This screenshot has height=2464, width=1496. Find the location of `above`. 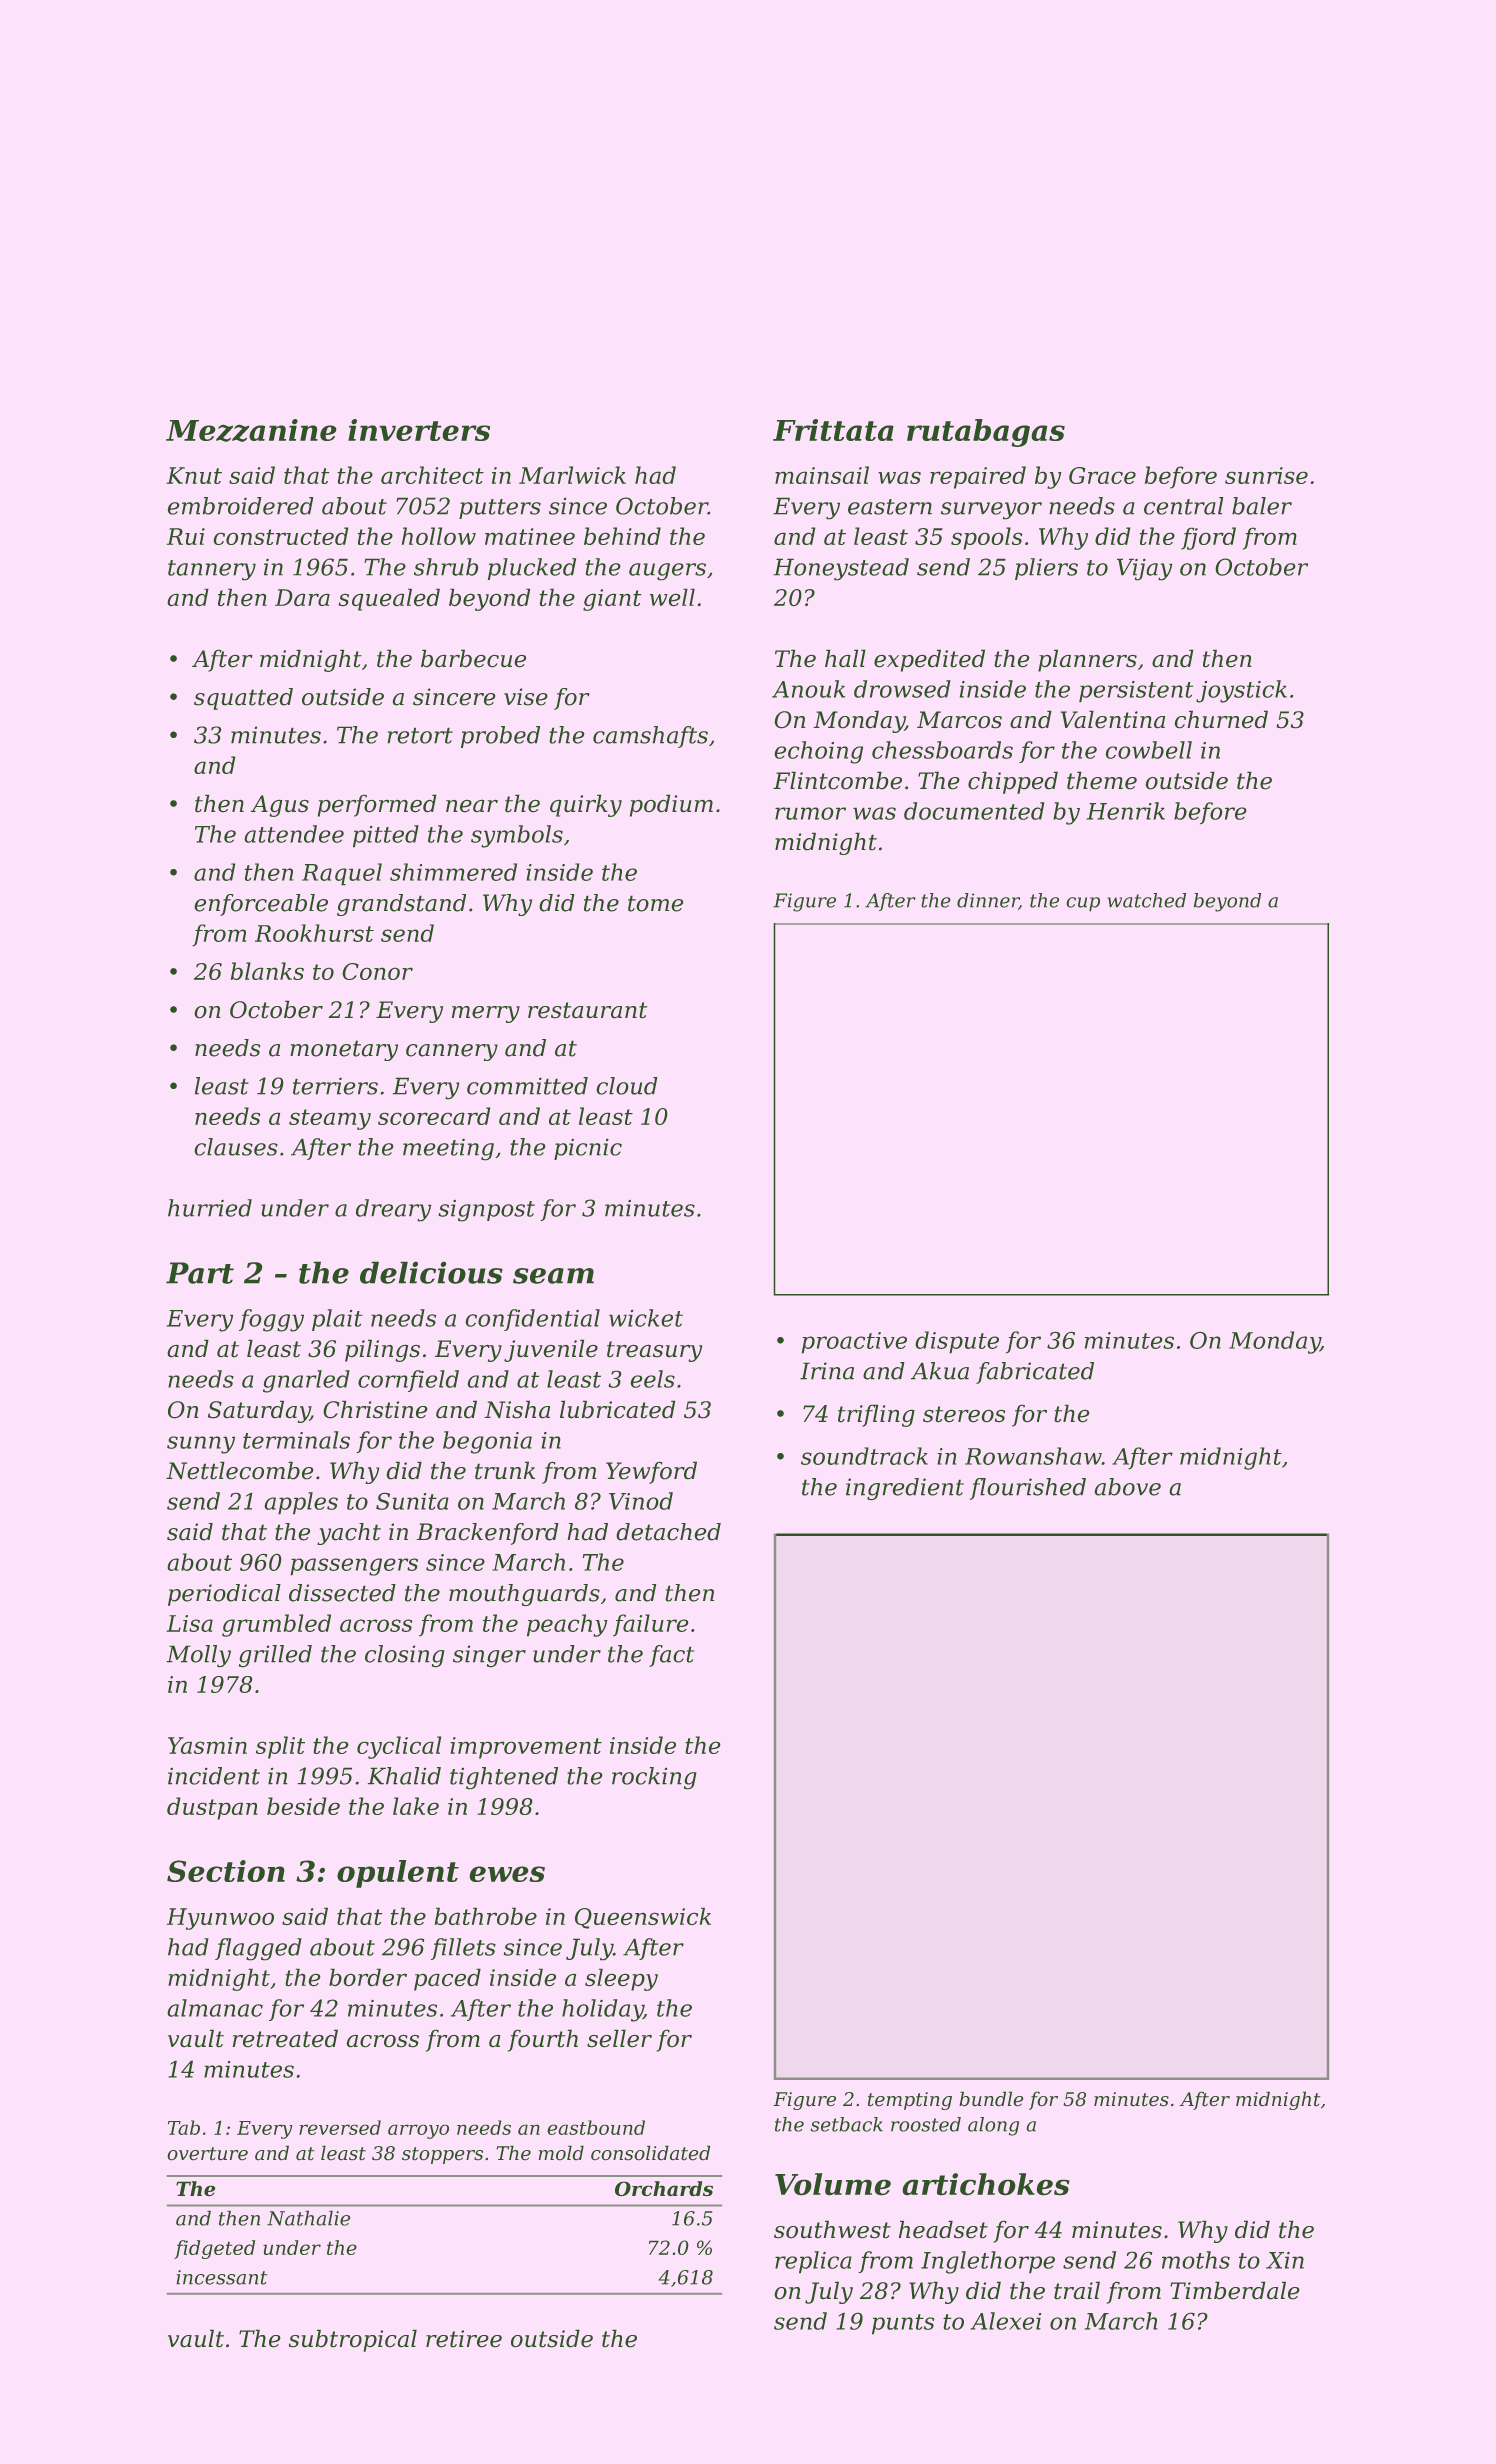

above is located at coordinates (1127, 1487).
